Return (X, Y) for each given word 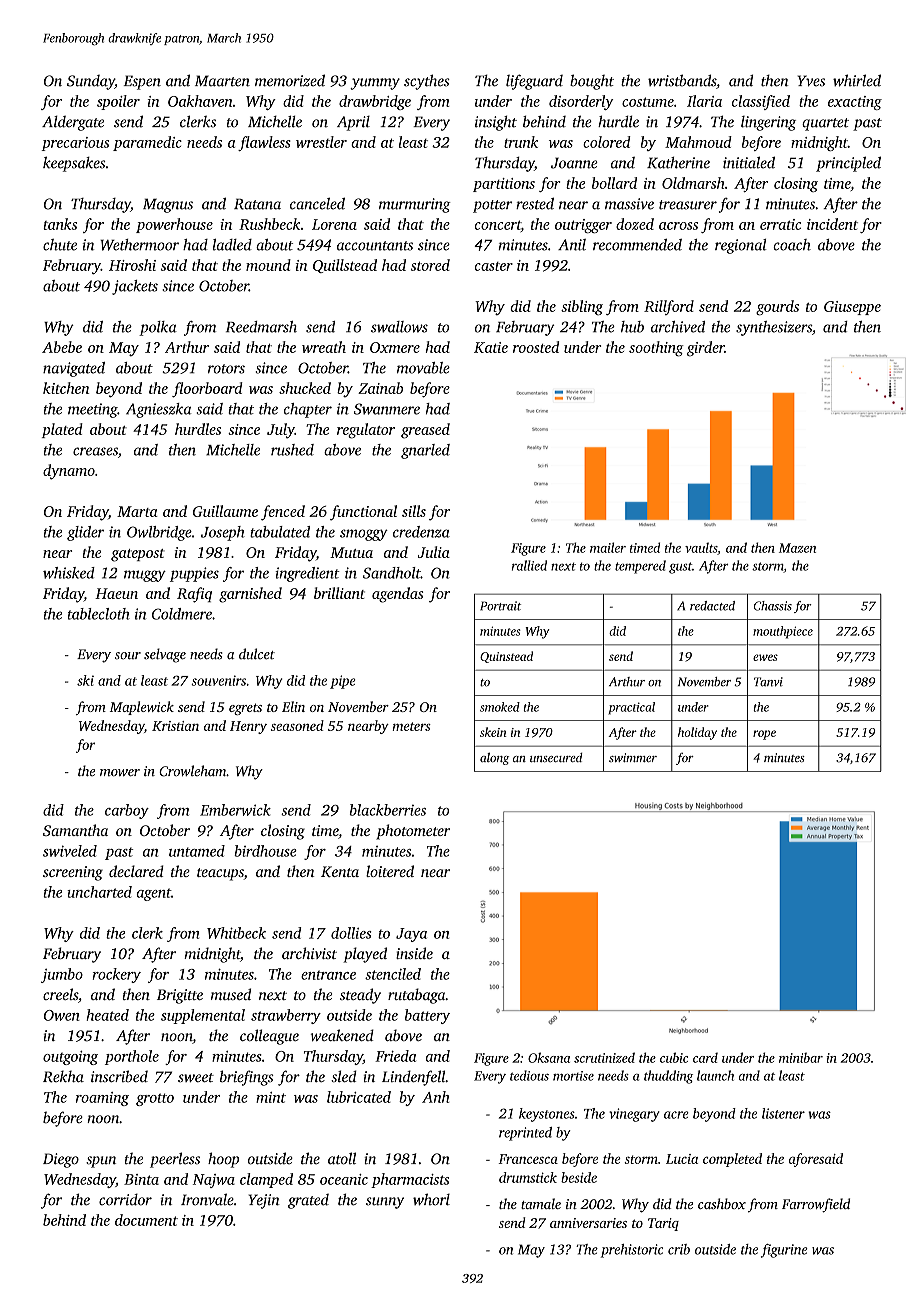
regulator (366, 431)
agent (154, 894)
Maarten (222, 81)
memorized (290, 80)
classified (761, 102)
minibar (801, 1057)
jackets (135, 287)
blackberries (387, 810)
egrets (245, 709)
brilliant (339, 593)
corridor (125, 1199)
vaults (701, 547)
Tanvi (768, 682)
